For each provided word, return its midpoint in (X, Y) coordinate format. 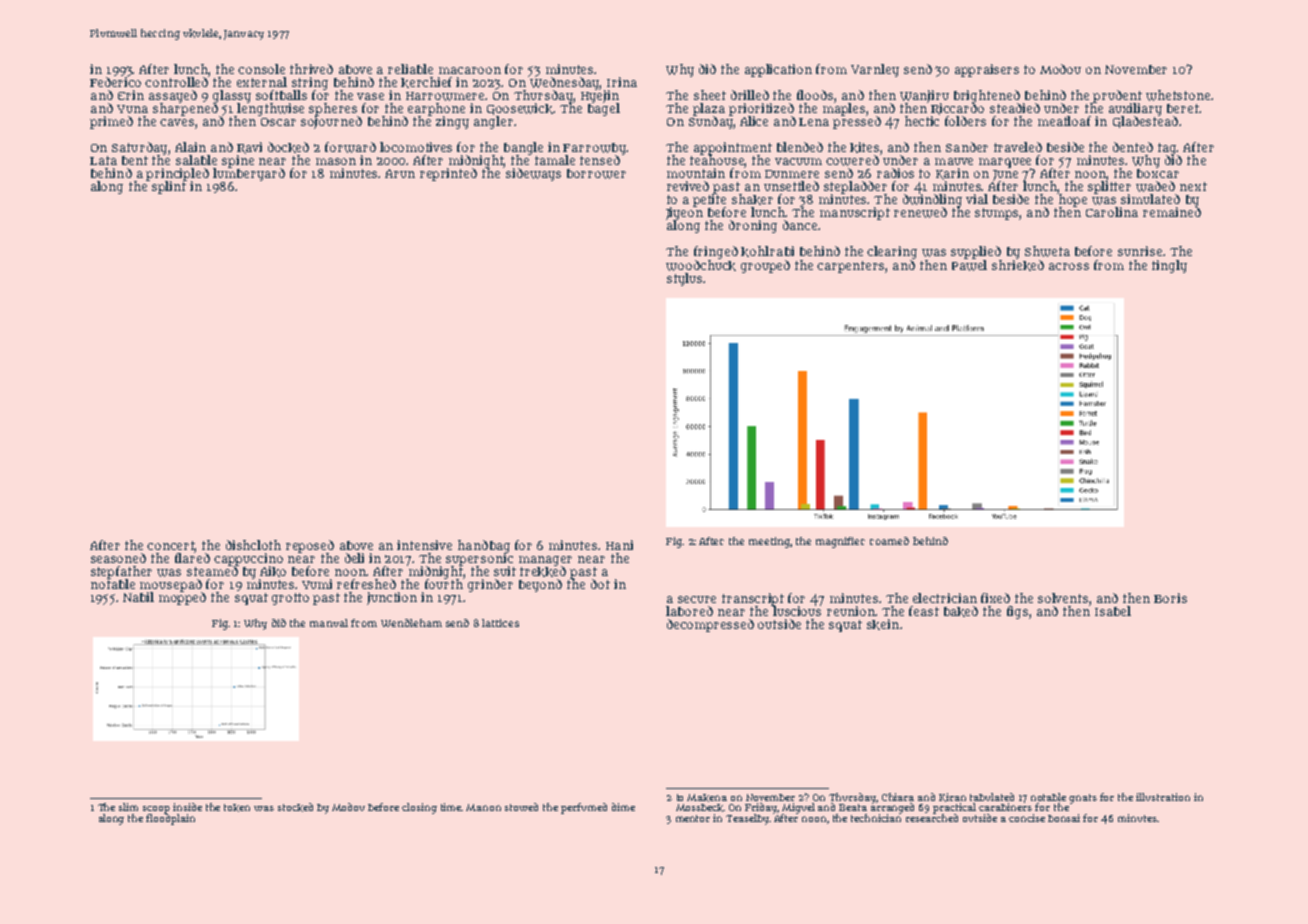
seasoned (118, 558)
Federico (115, 82)
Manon (483, 807)
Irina (622, 82)
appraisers (987, 70)
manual (329, 623)
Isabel (1113, 611)
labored (689, 611)
